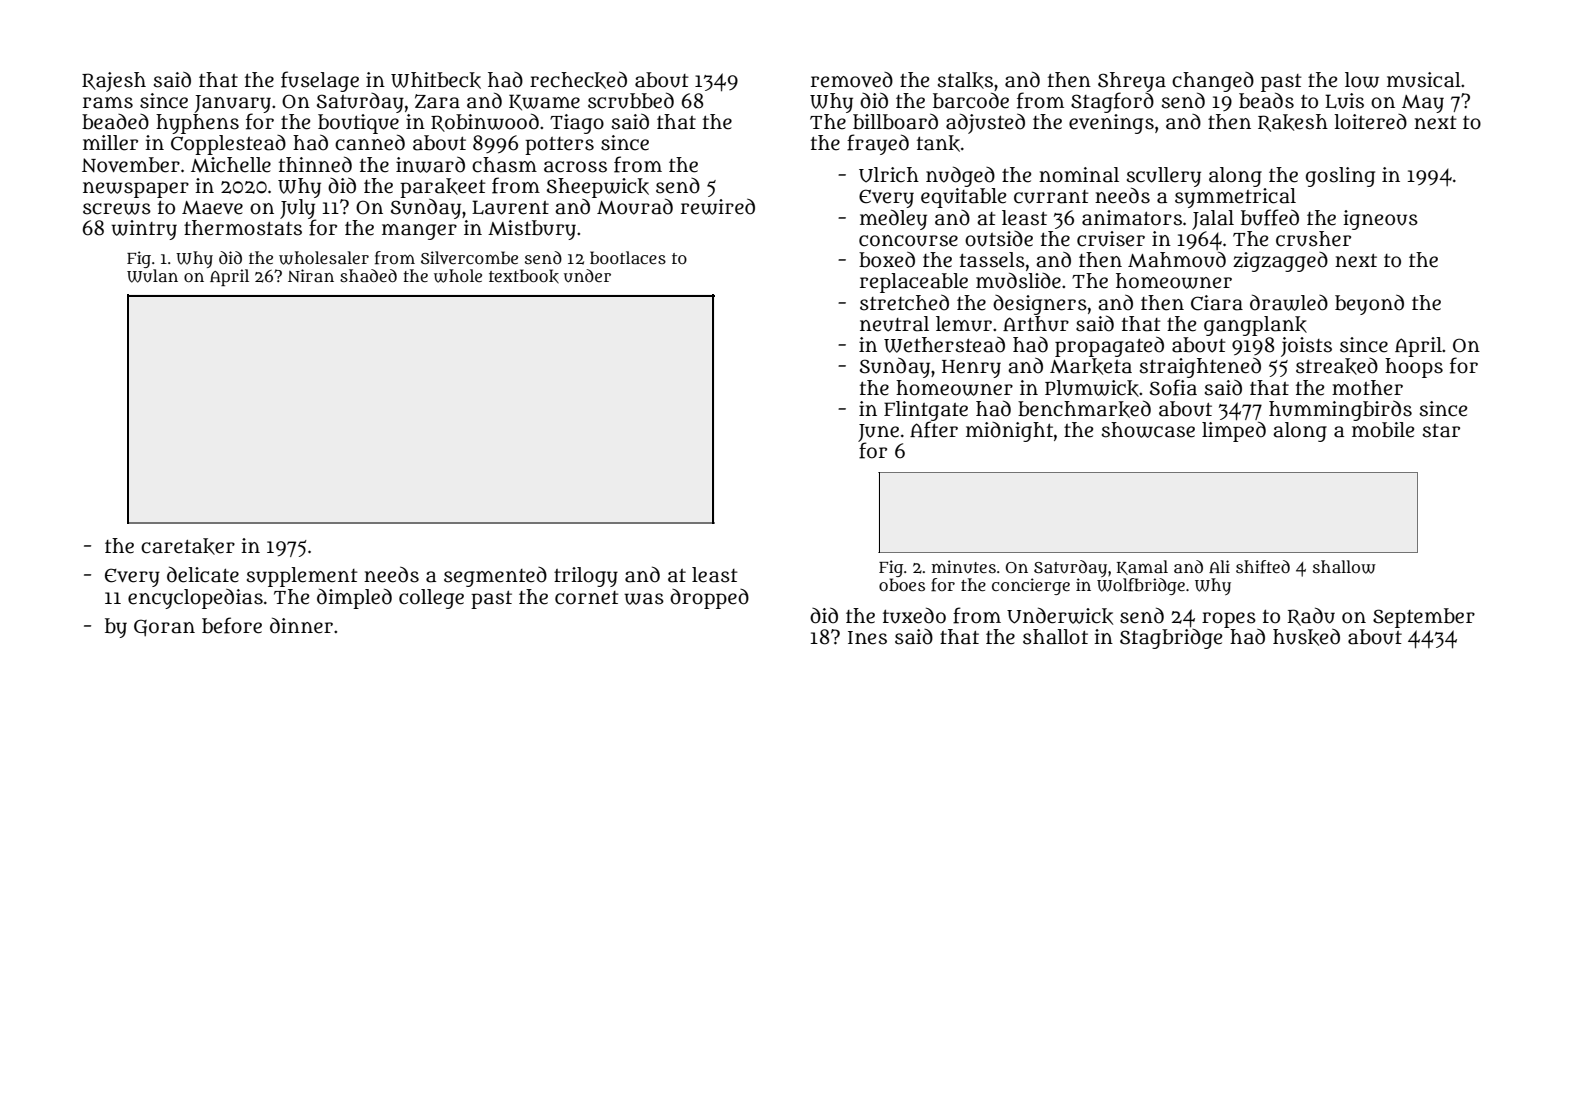 This screenshot has width=1569, height=1109. I want to click on Wetherstead, so click(944, 345).
